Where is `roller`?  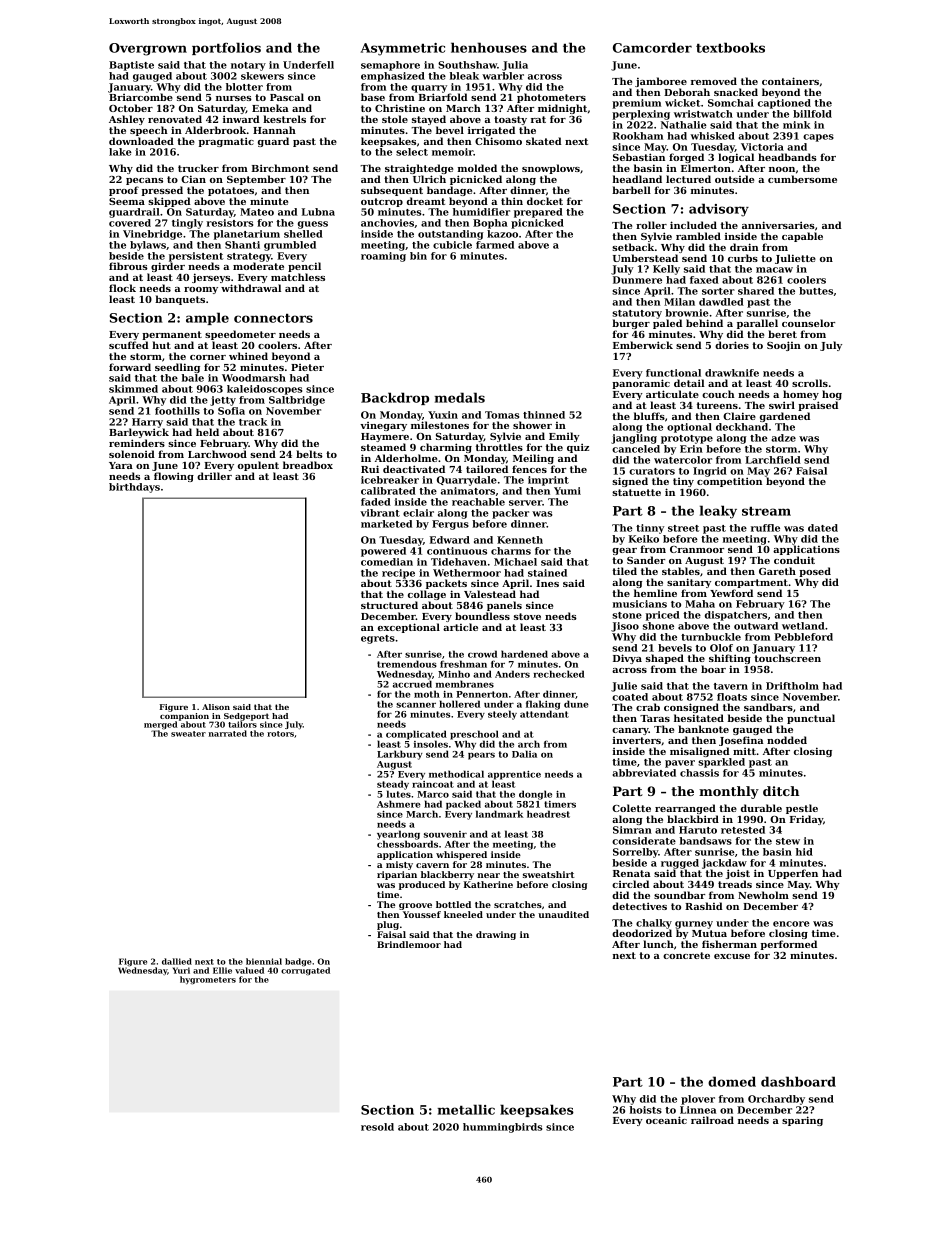 roller is located at coordinates (651, 225).
